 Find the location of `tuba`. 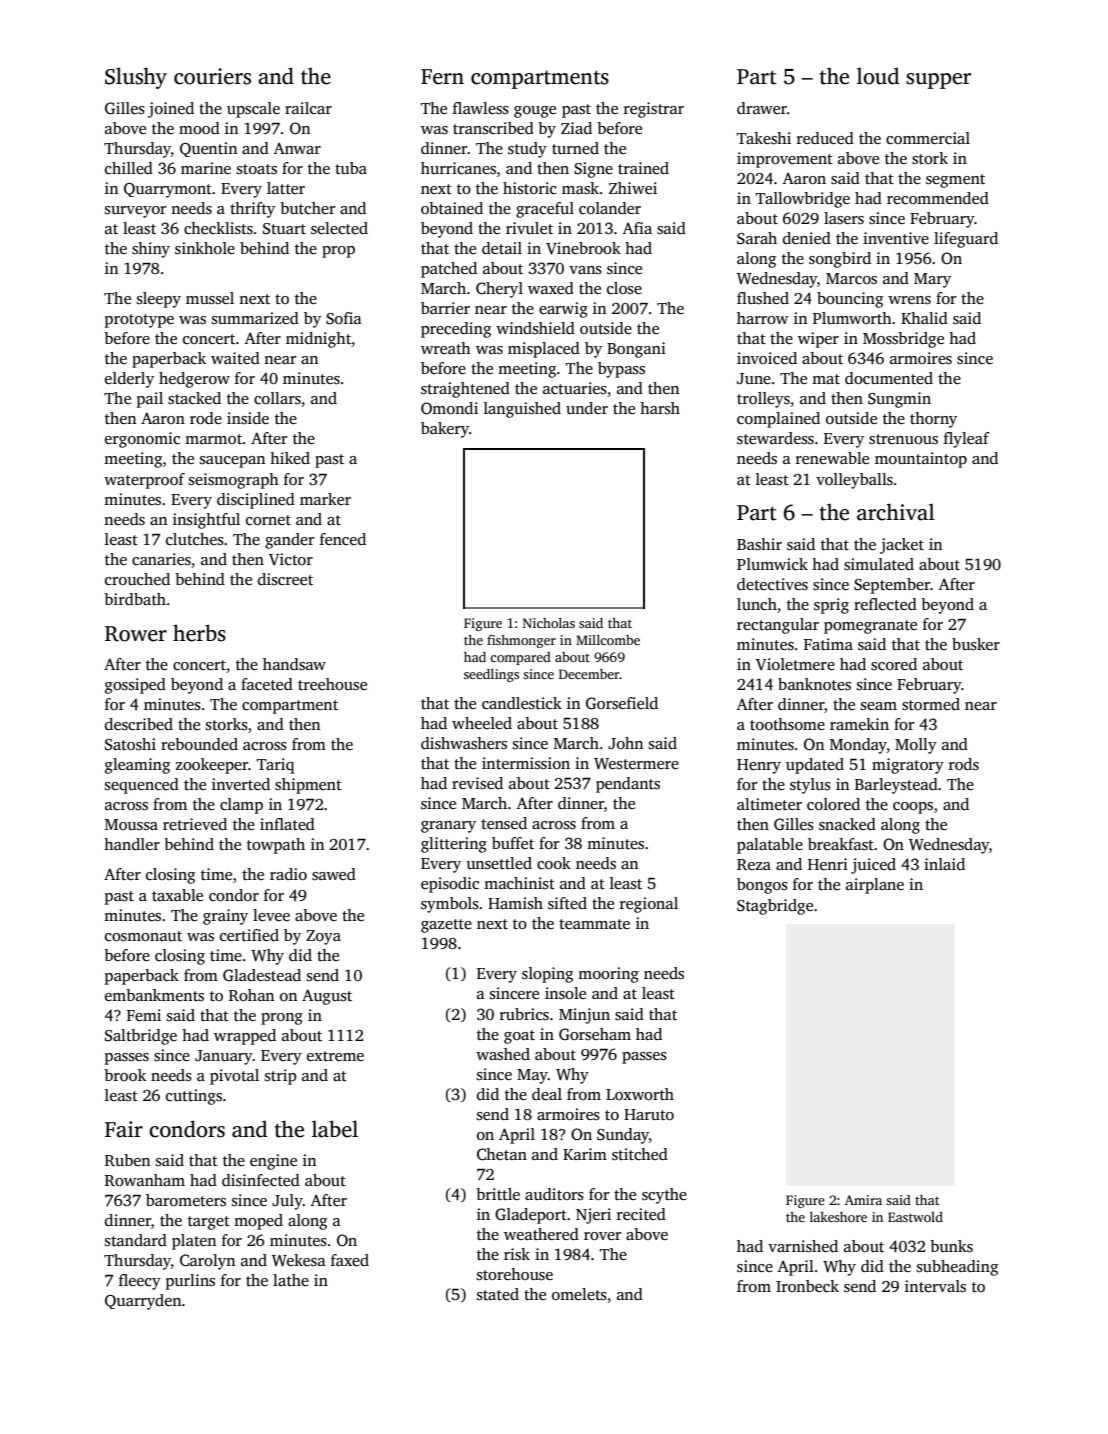

tuba is located at coordinates (351, 168).
